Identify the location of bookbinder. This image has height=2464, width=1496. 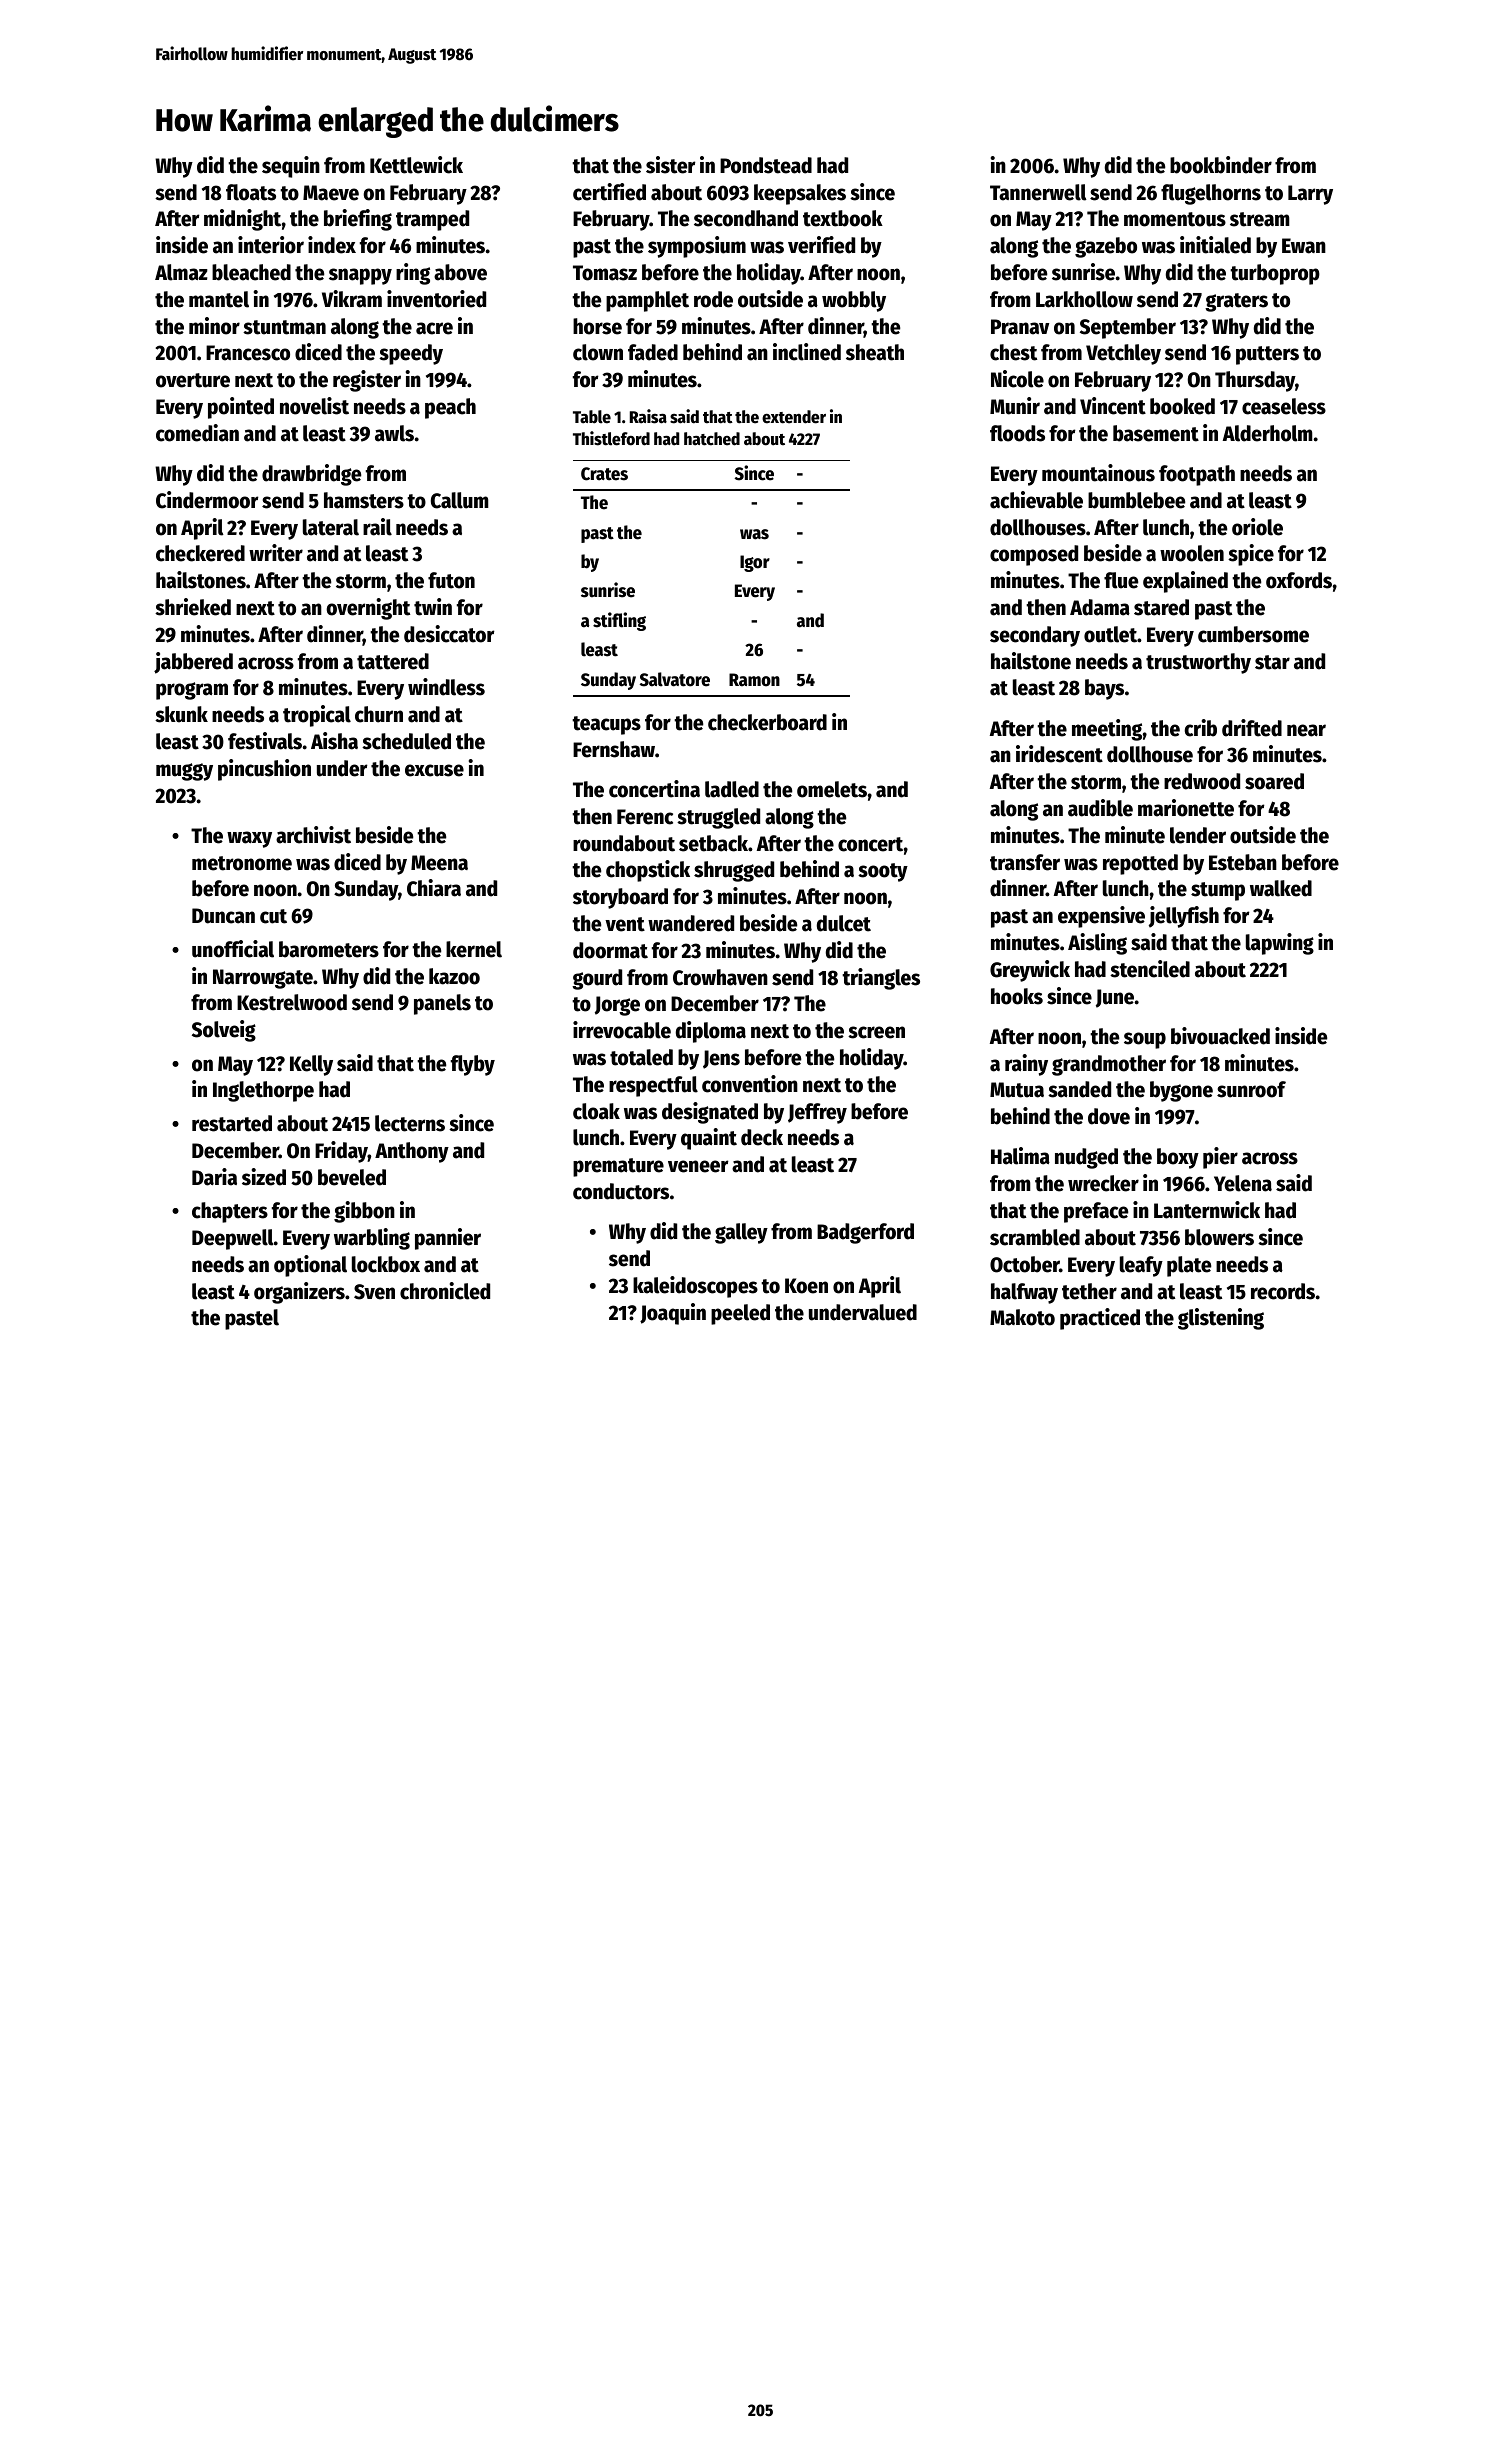
(1221, 165).
